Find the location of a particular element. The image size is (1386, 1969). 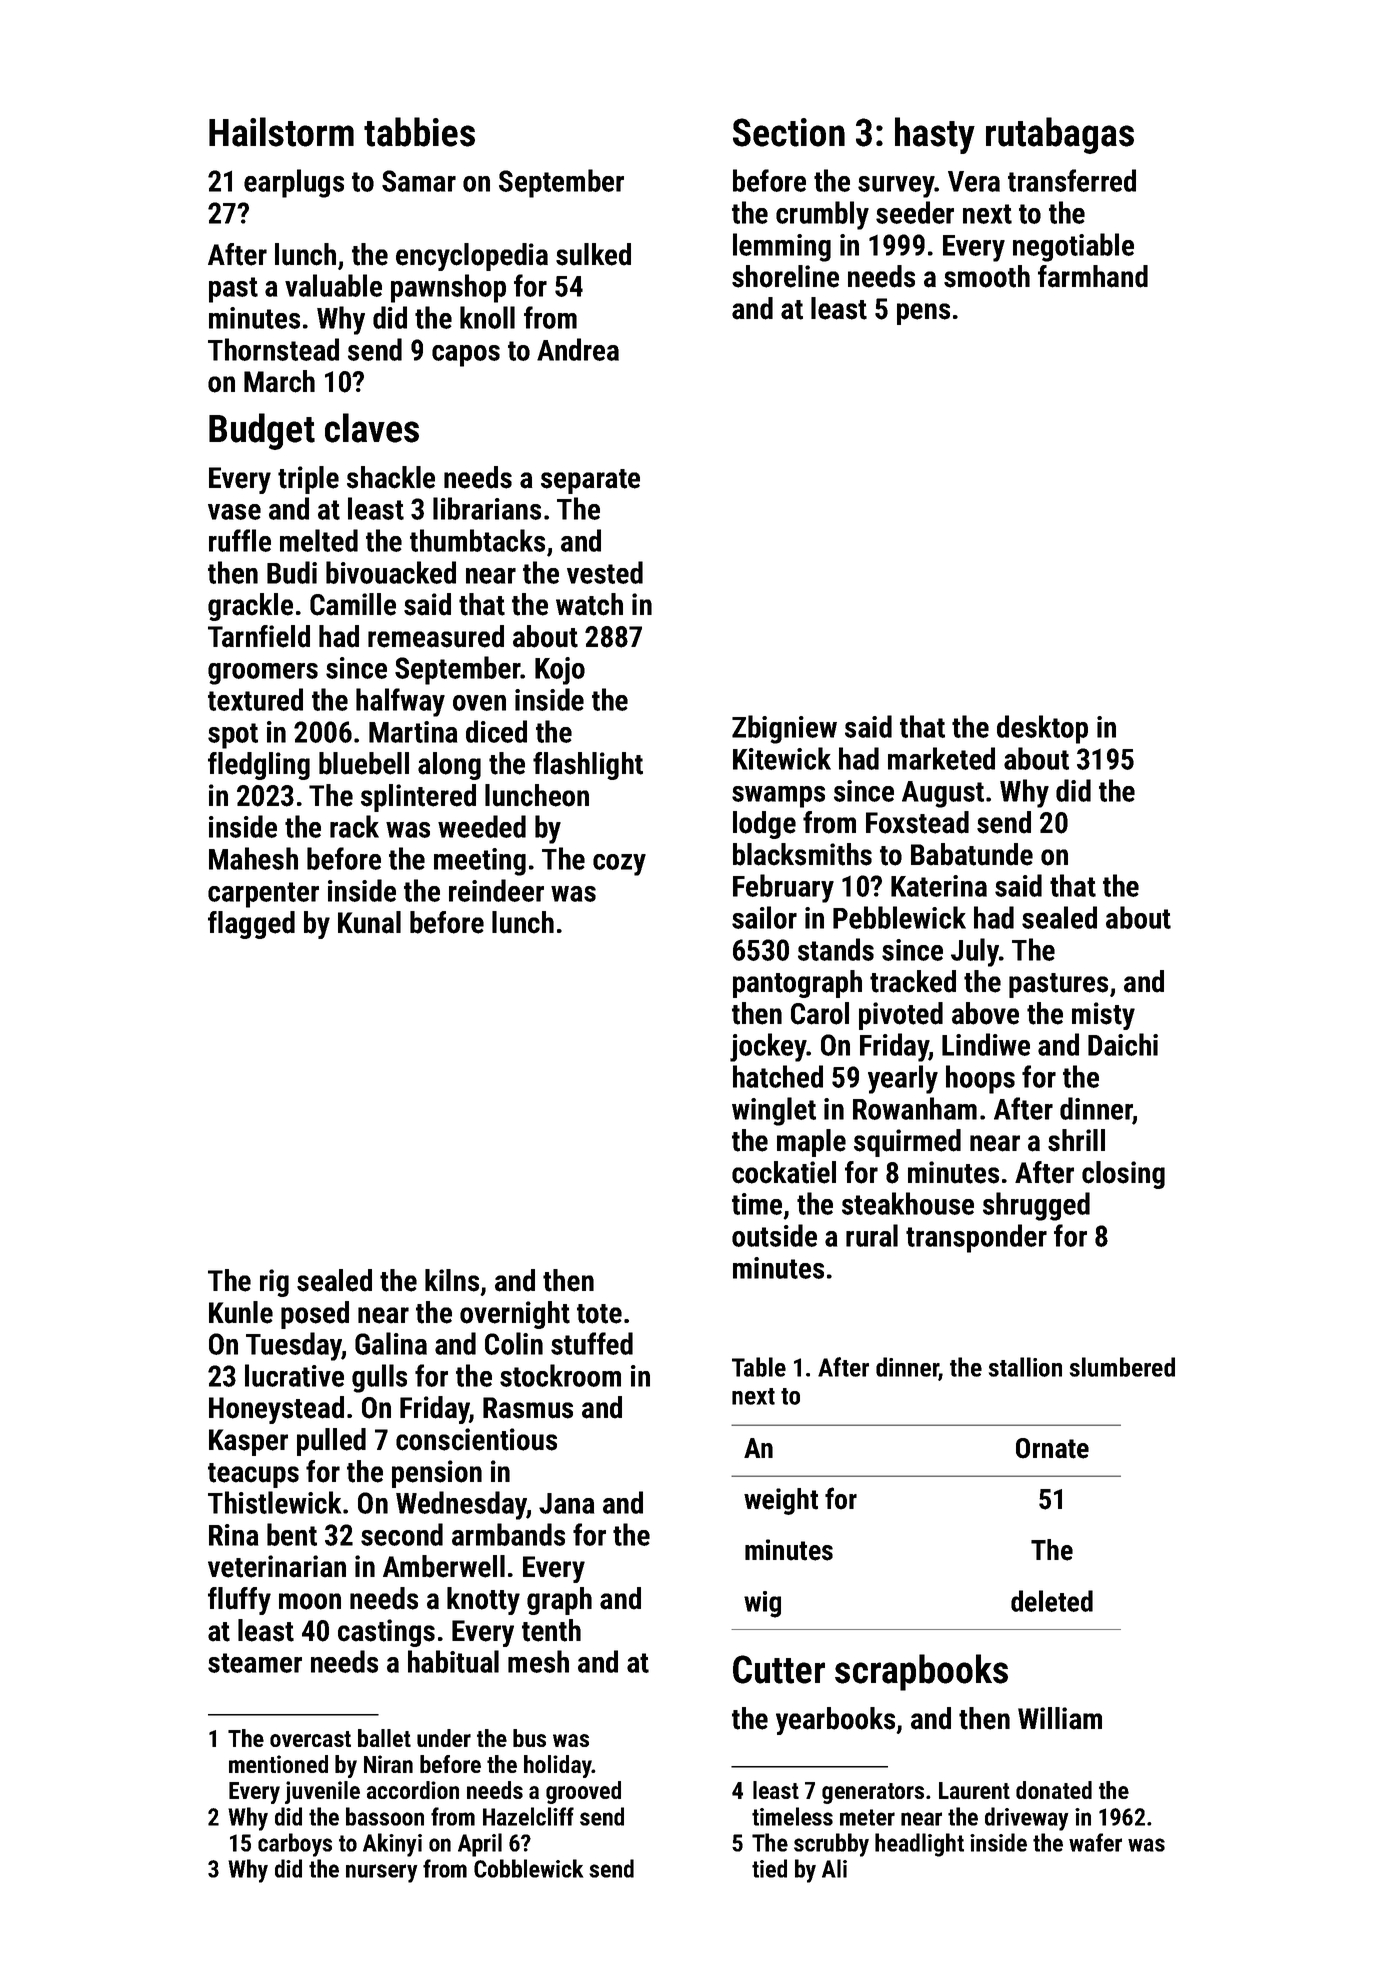

farmhand is located at coordinates (1093, 276).
